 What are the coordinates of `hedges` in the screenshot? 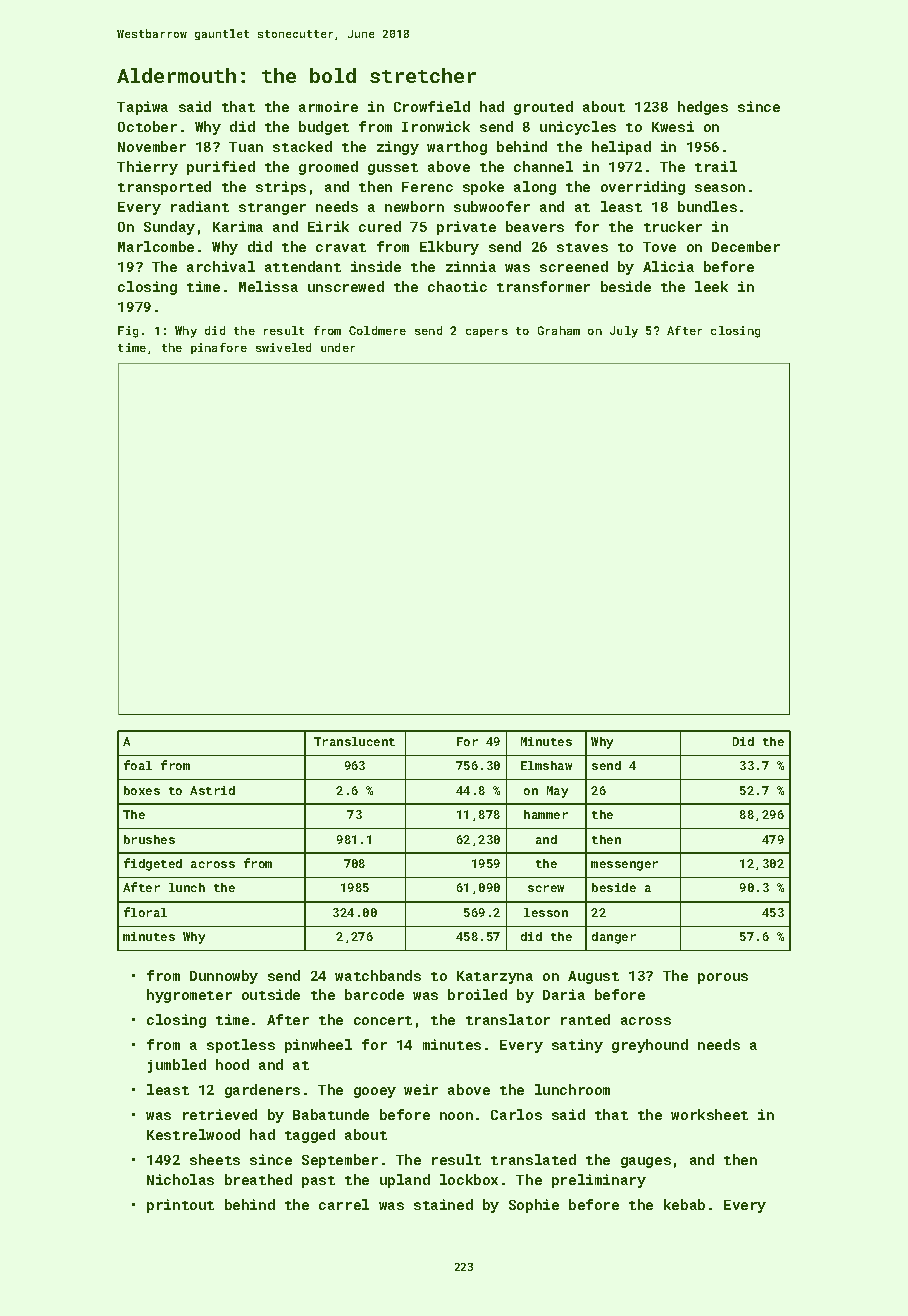 It's located at (703, 108).
